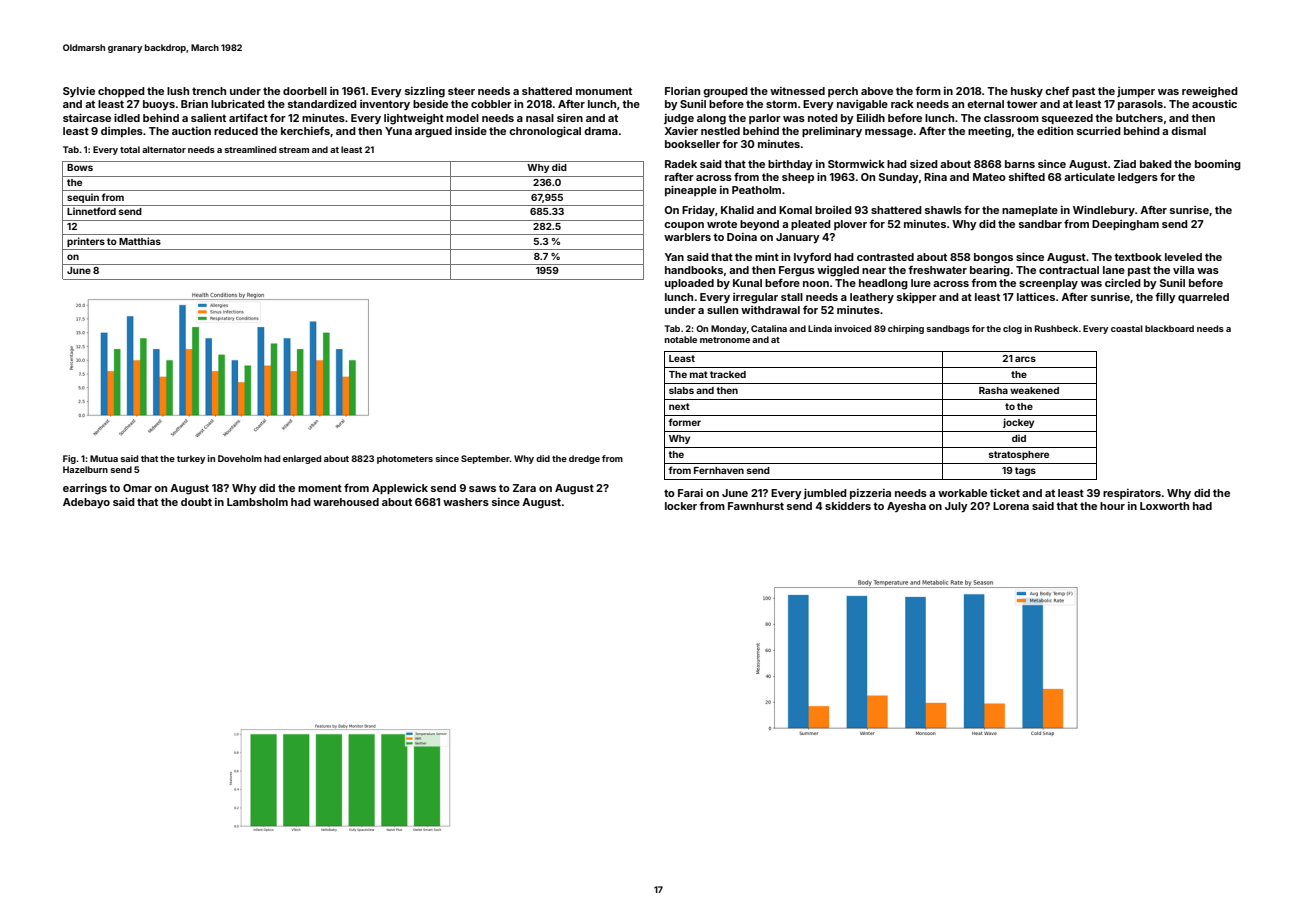 This document has height=924, width=1308. I want to click on Mutua, so click(104, 458).
